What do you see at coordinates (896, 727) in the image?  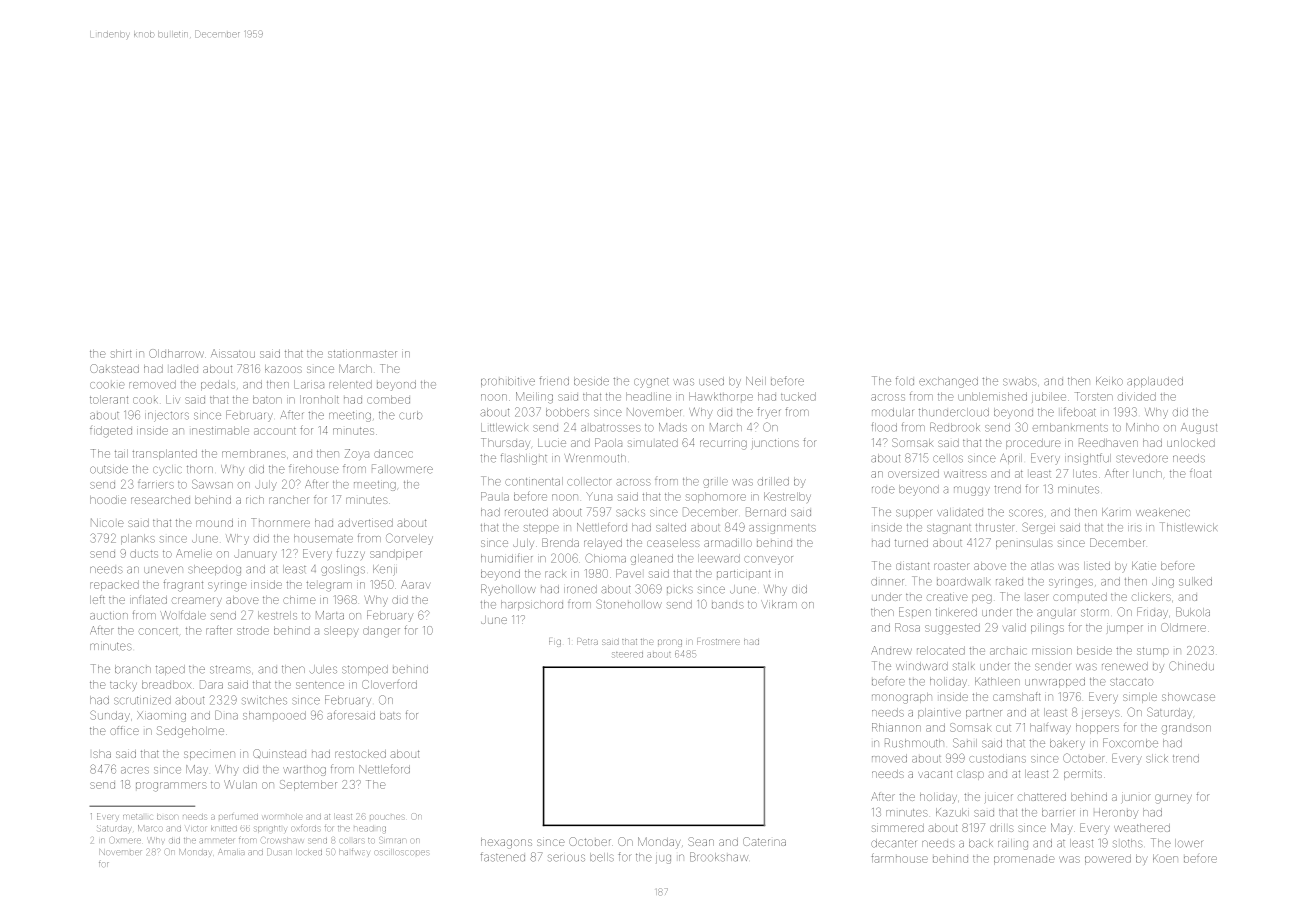 I see `Rhiannon` at bounding box center [896, 727].
